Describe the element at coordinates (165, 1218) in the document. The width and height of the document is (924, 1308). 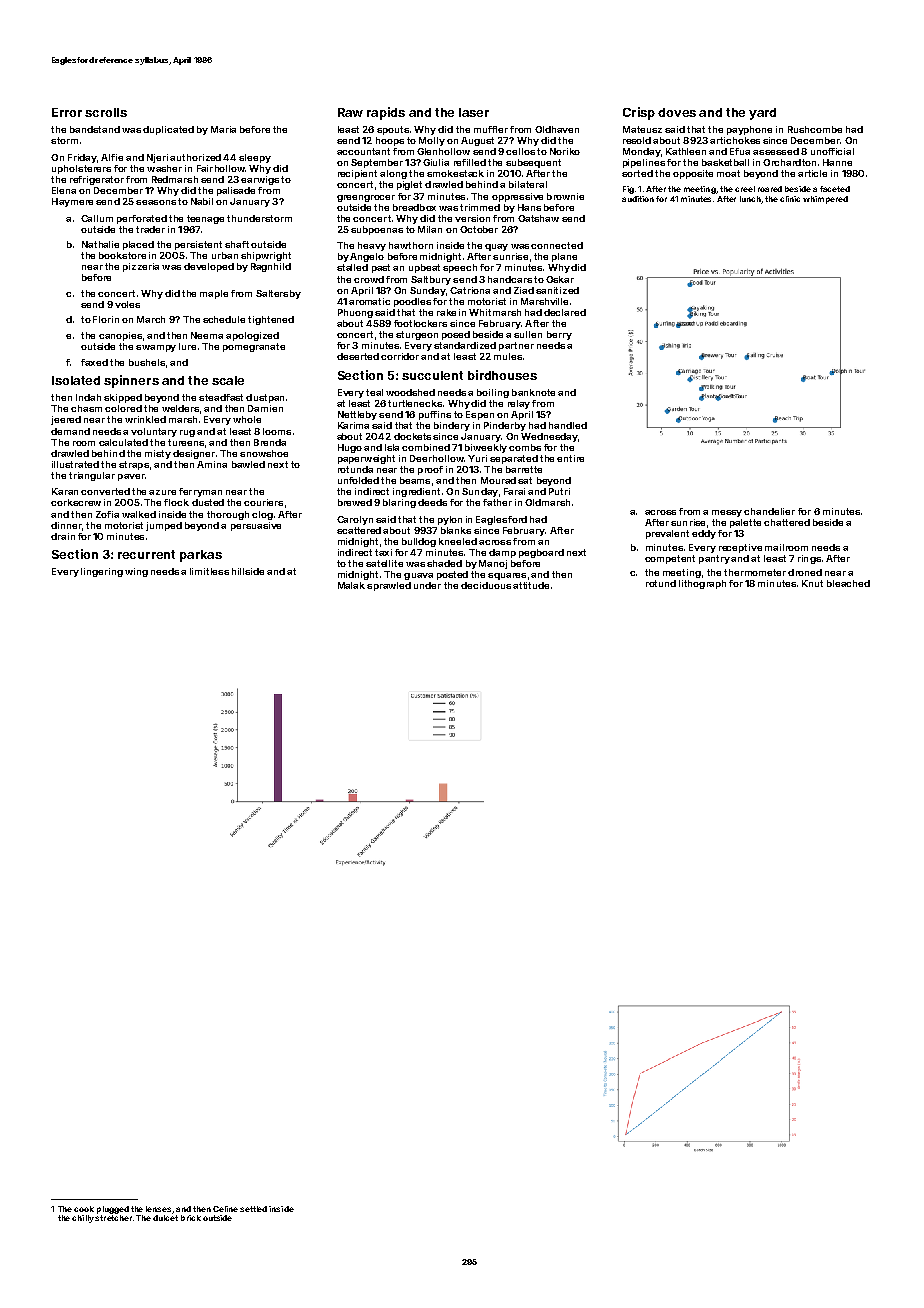
I see `dulcet` at that location.
